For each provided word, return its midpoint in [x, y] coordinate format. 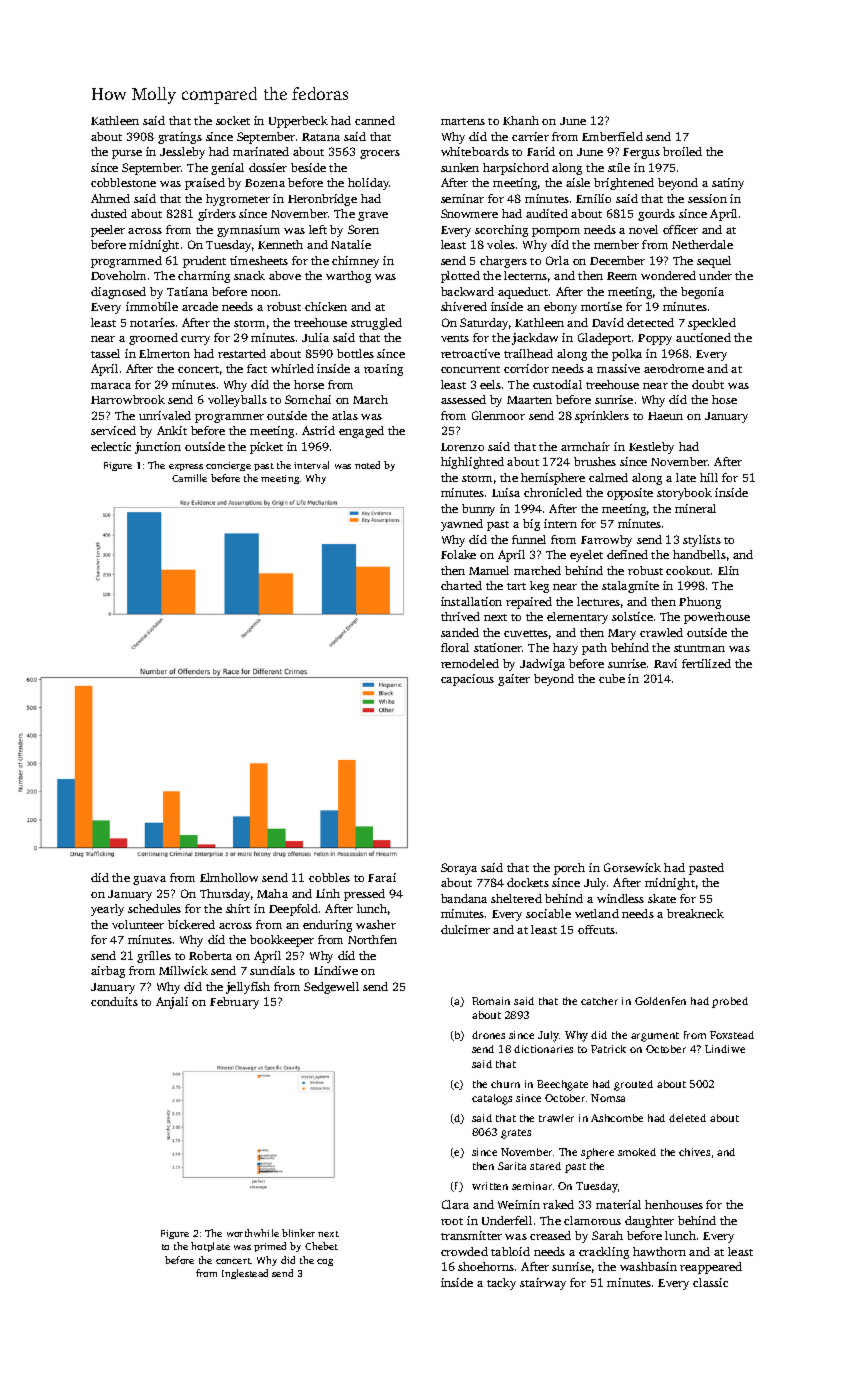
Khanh [521, 120]
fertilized [706, 663]
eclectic [111, 446]
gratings [180, 138]
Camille [189, 478]
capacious [467, 680]
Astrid [318, 430]
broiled [682, 151]
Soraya [459, 869]
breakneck [695, 913]
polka [627, 355]
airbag [108, 972]
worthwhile [253, 1233]
